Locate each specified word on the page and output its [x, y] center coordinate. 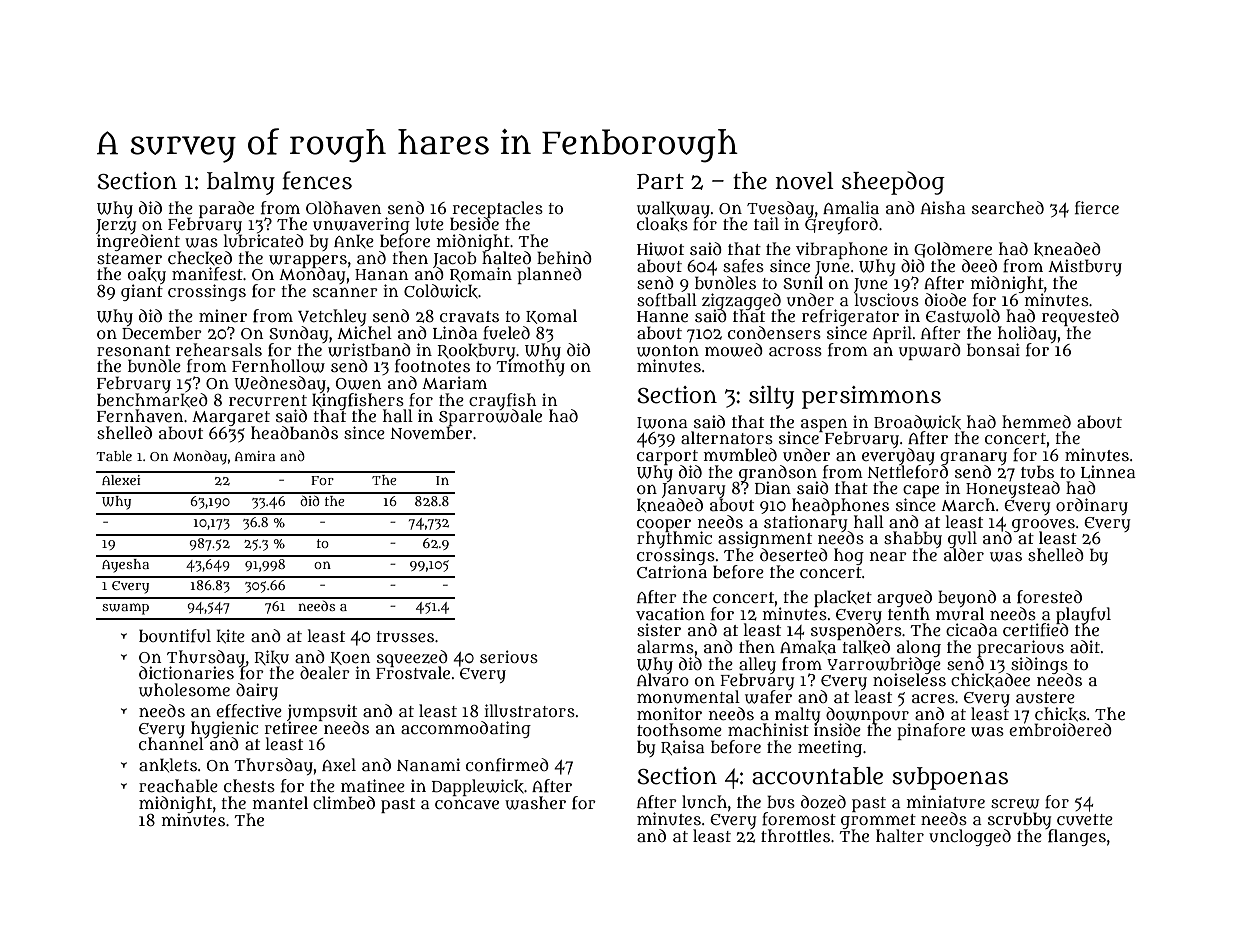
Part [660, 182]
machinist [768, 730]
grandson [778, 473]
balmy [241, 183]
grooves [1043, 525]
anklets [168, 765]
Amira [255, 456]
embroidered [1060, 729]
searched [1008, 207]
